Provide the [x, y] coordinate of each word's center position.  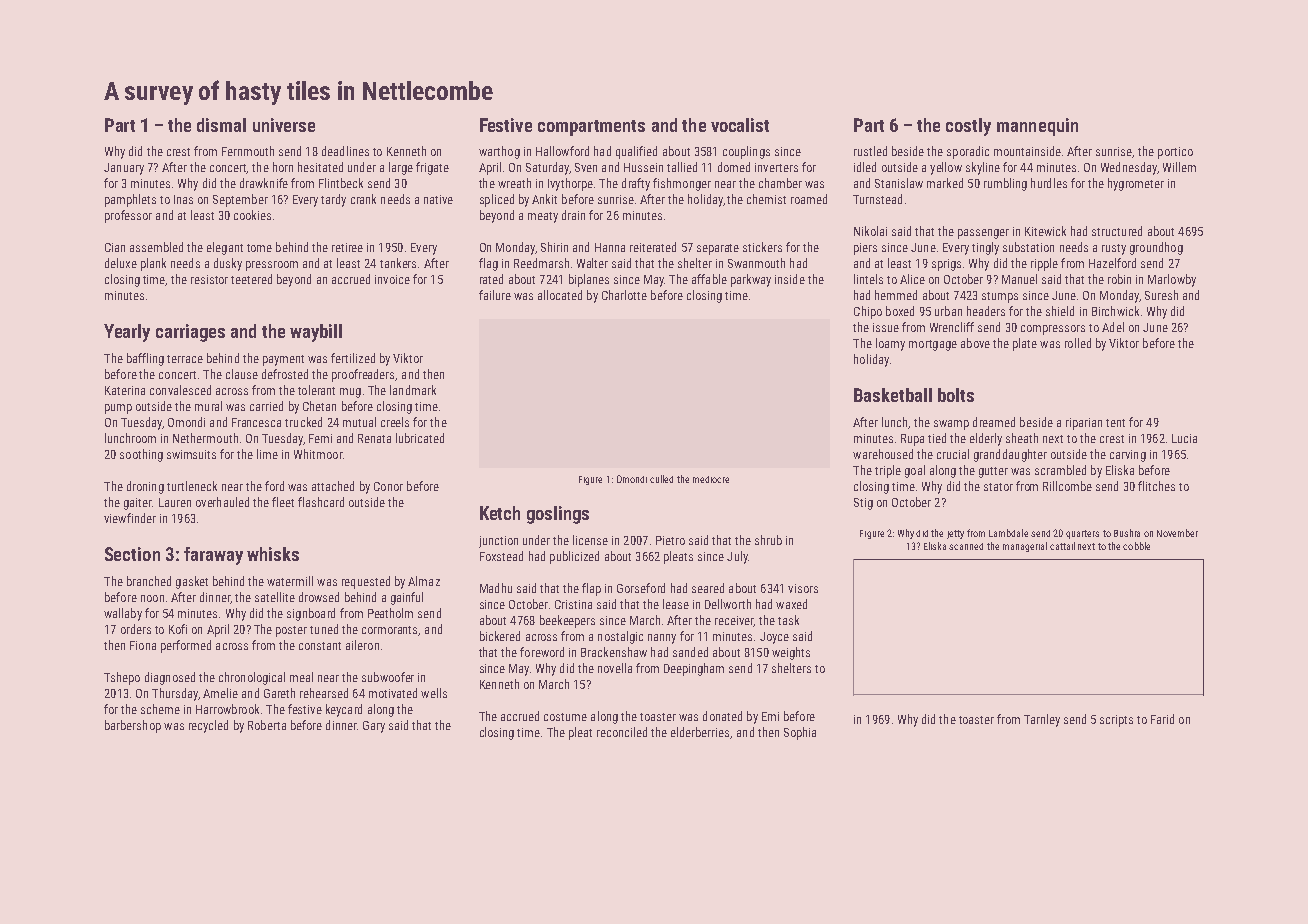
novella [615, 668]
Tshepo [122, 678]
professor [128, 216]
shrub [768, 540]
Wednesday [1129, 168]
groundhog [1156, 248]
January [124, 169]
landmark [413, 390]
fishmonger [682, 184]
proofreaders [364, 375]
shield [1060, 311]
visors [803, 588]
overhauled [222, 502]
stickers [762, 247]
